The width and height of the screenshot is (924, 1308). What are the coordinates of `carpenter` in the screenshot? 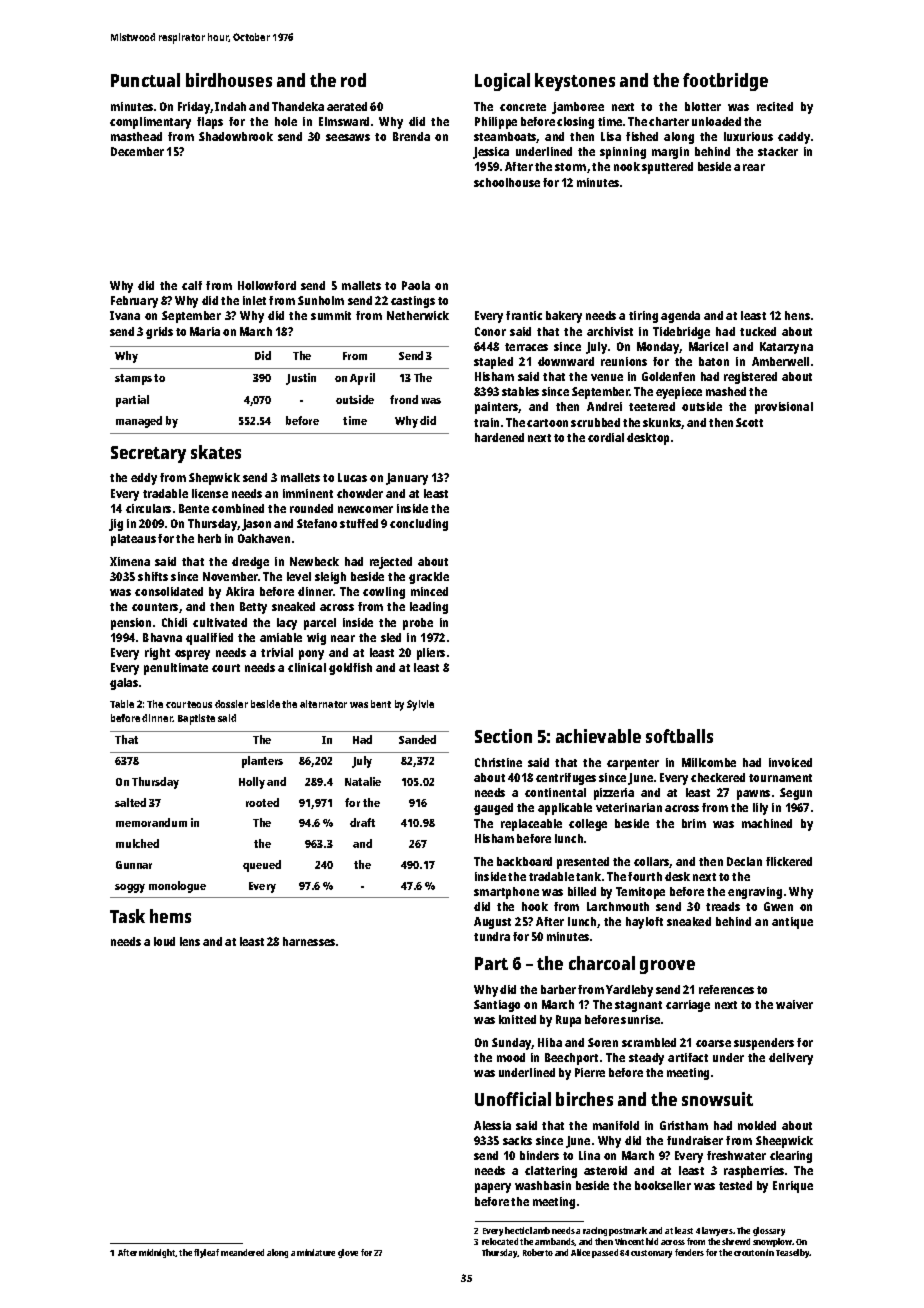 It's located at (633, 764).
